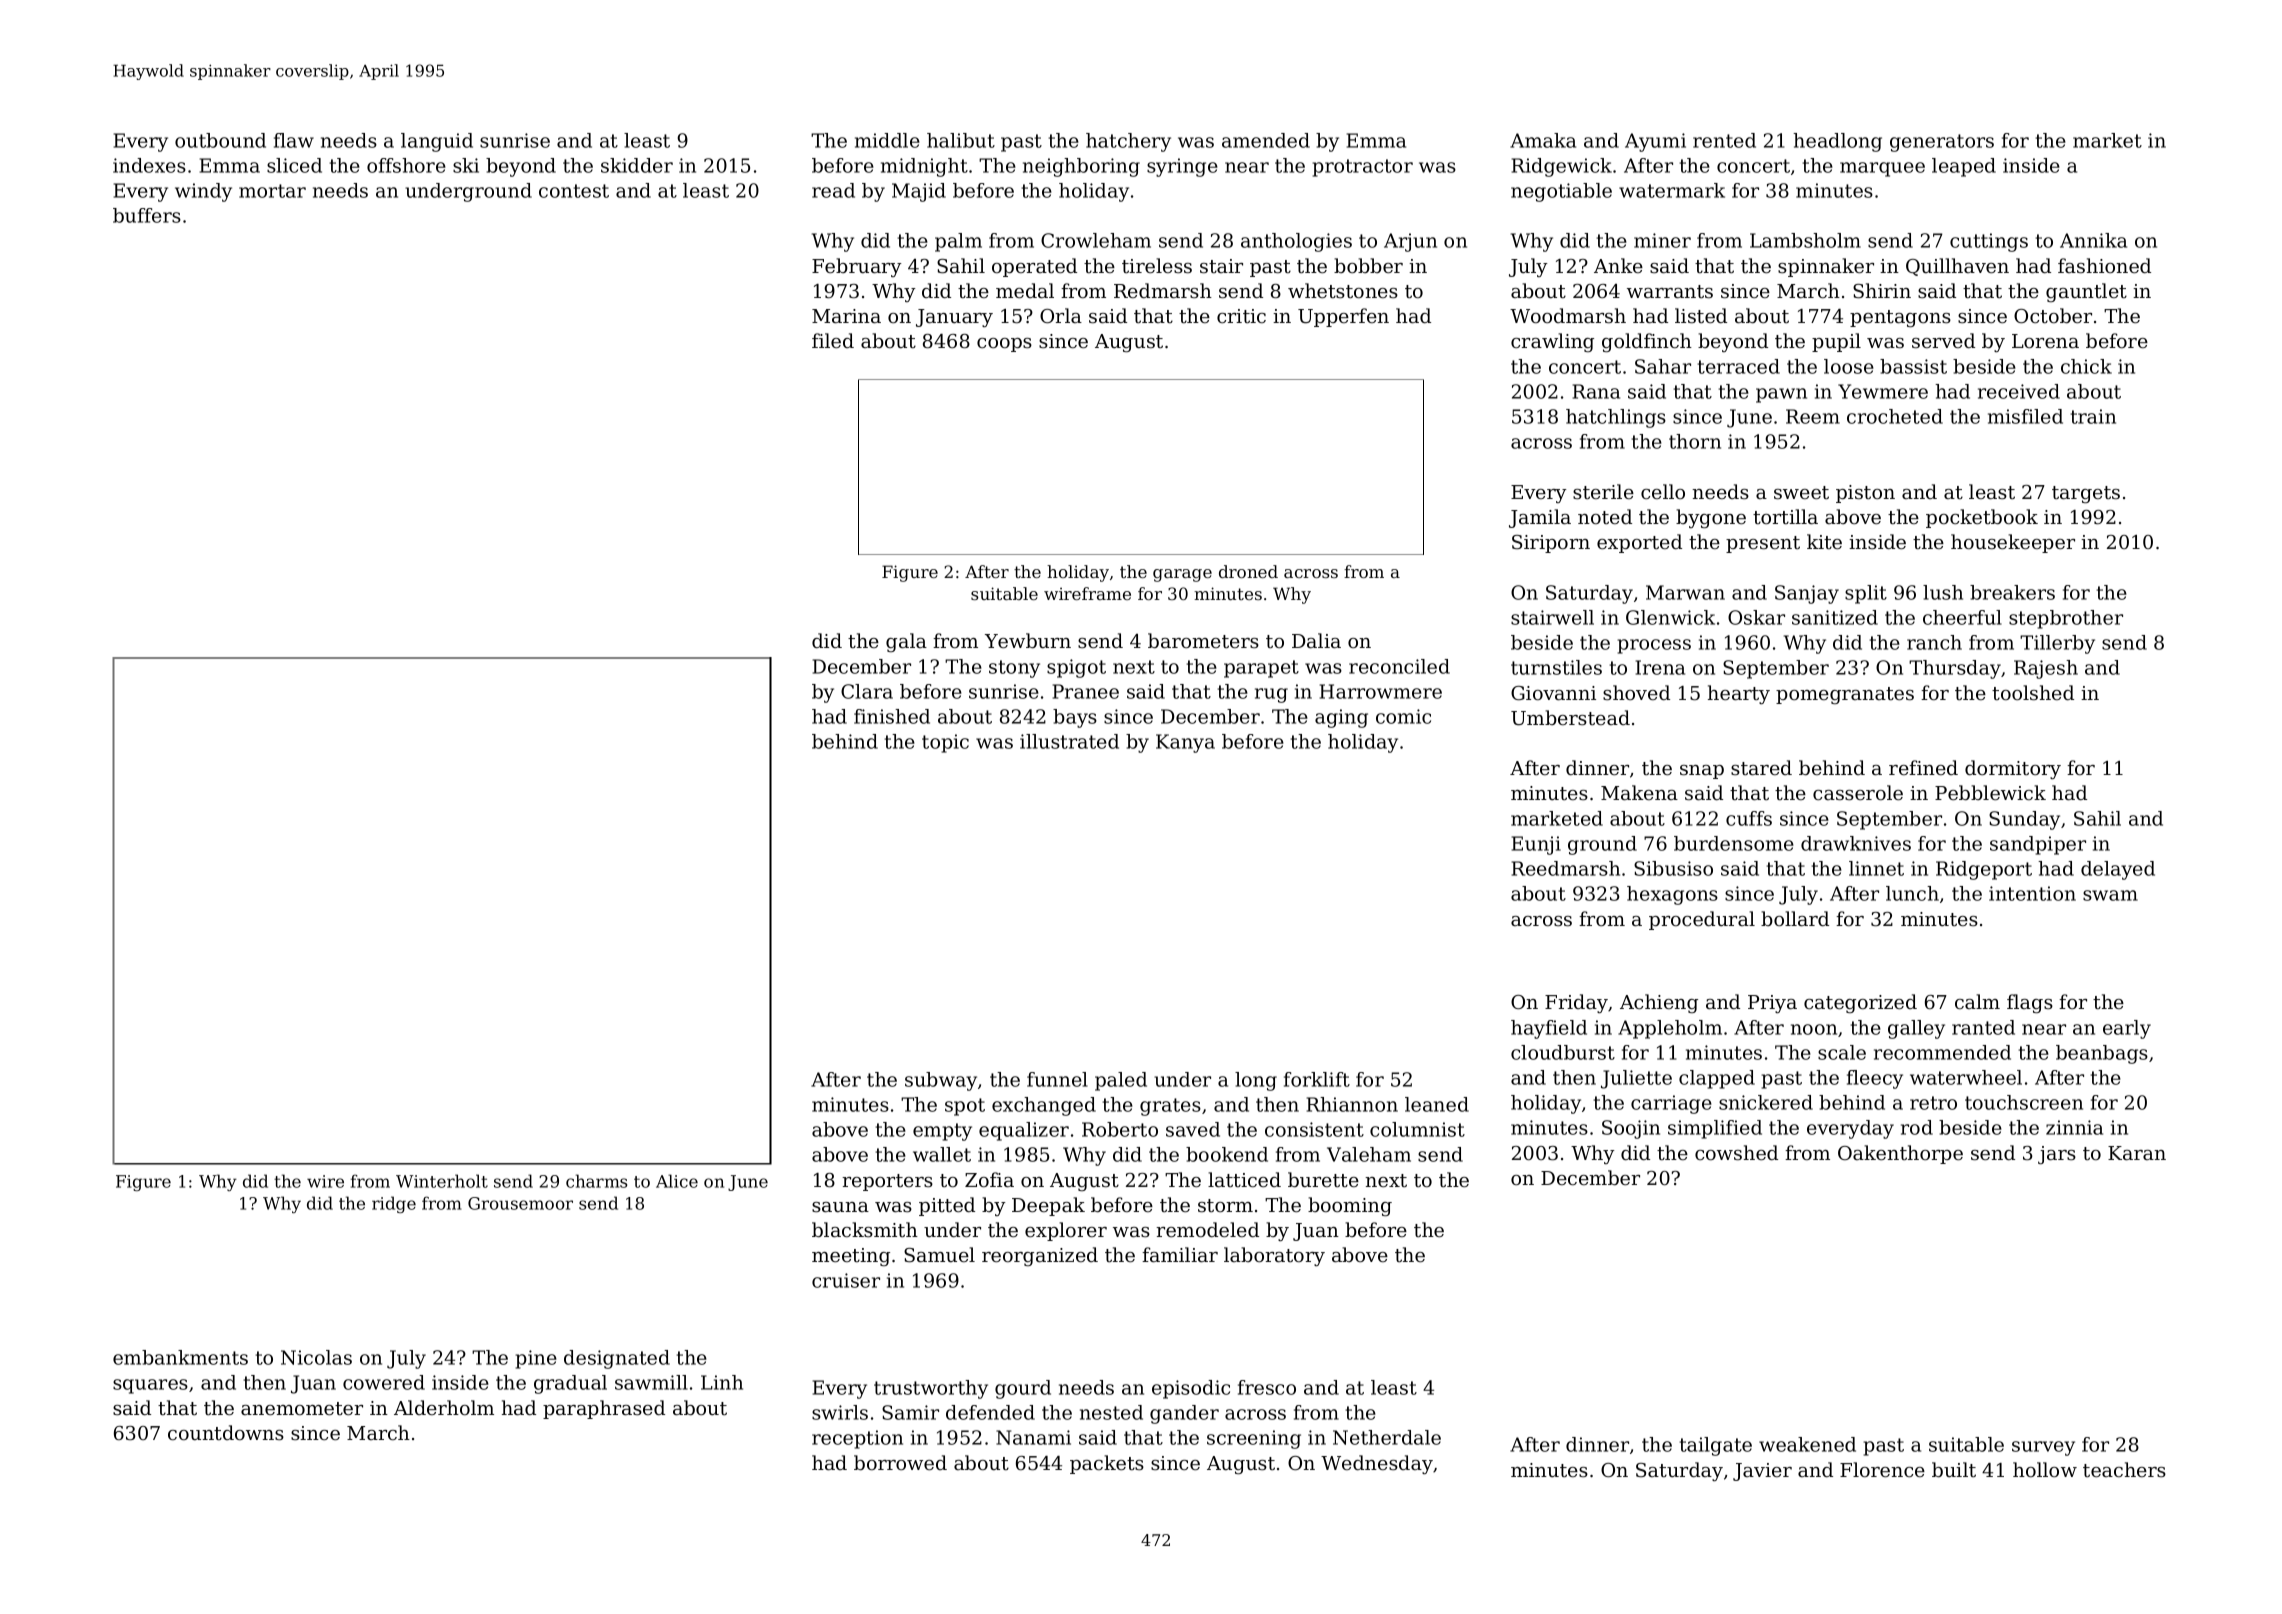 Image resolution: width=2282 pixels, height=1614 pixels. Describe the element at coordinates (226, 1433) in the document. I see `countdowns` at that location.
